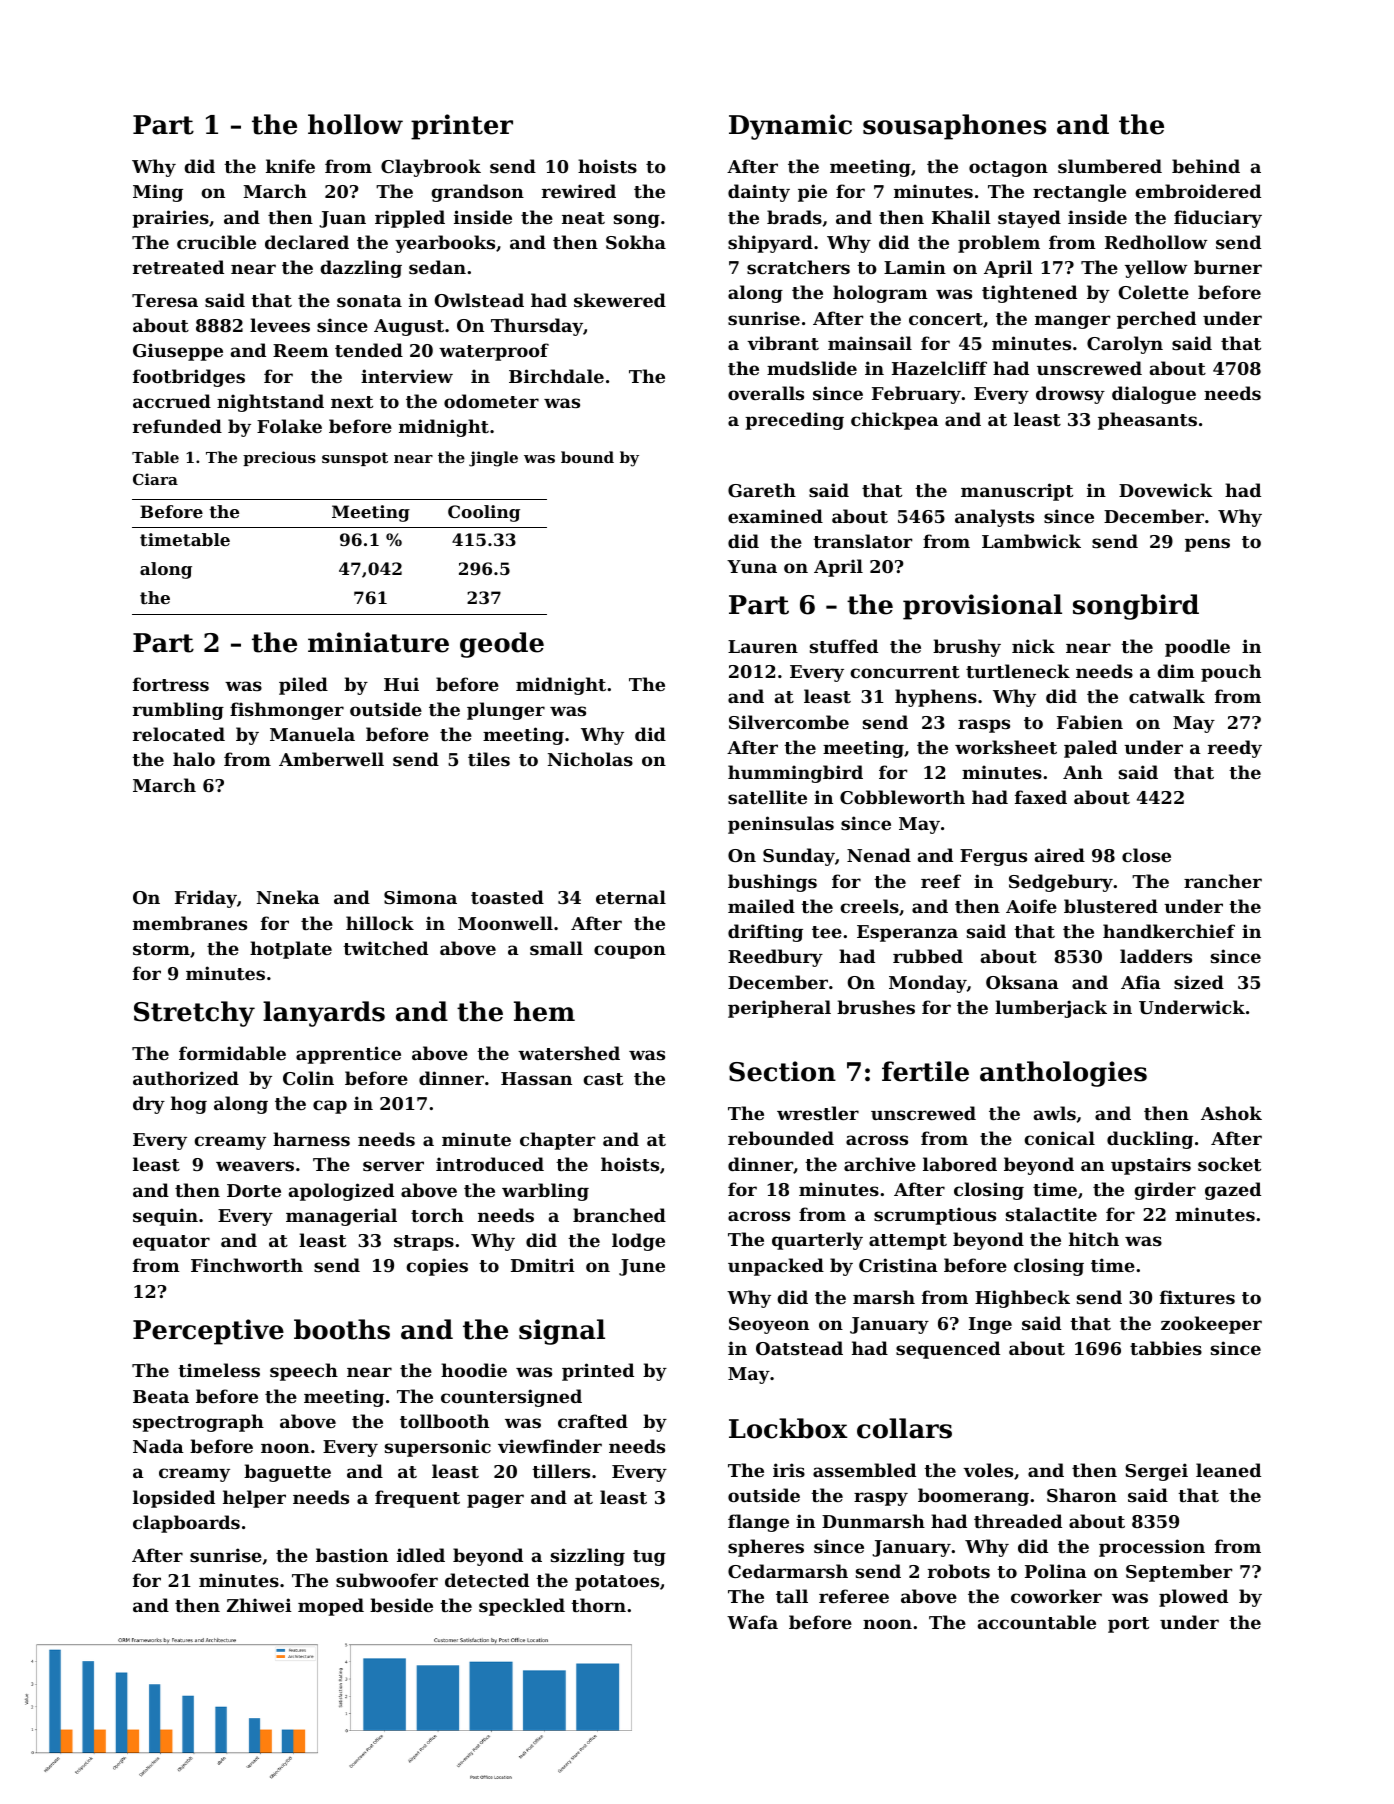 Image resolution: width=1394 pixels, height=1804 pixels. I want to click on Silvercombe, so click(789, 722).
